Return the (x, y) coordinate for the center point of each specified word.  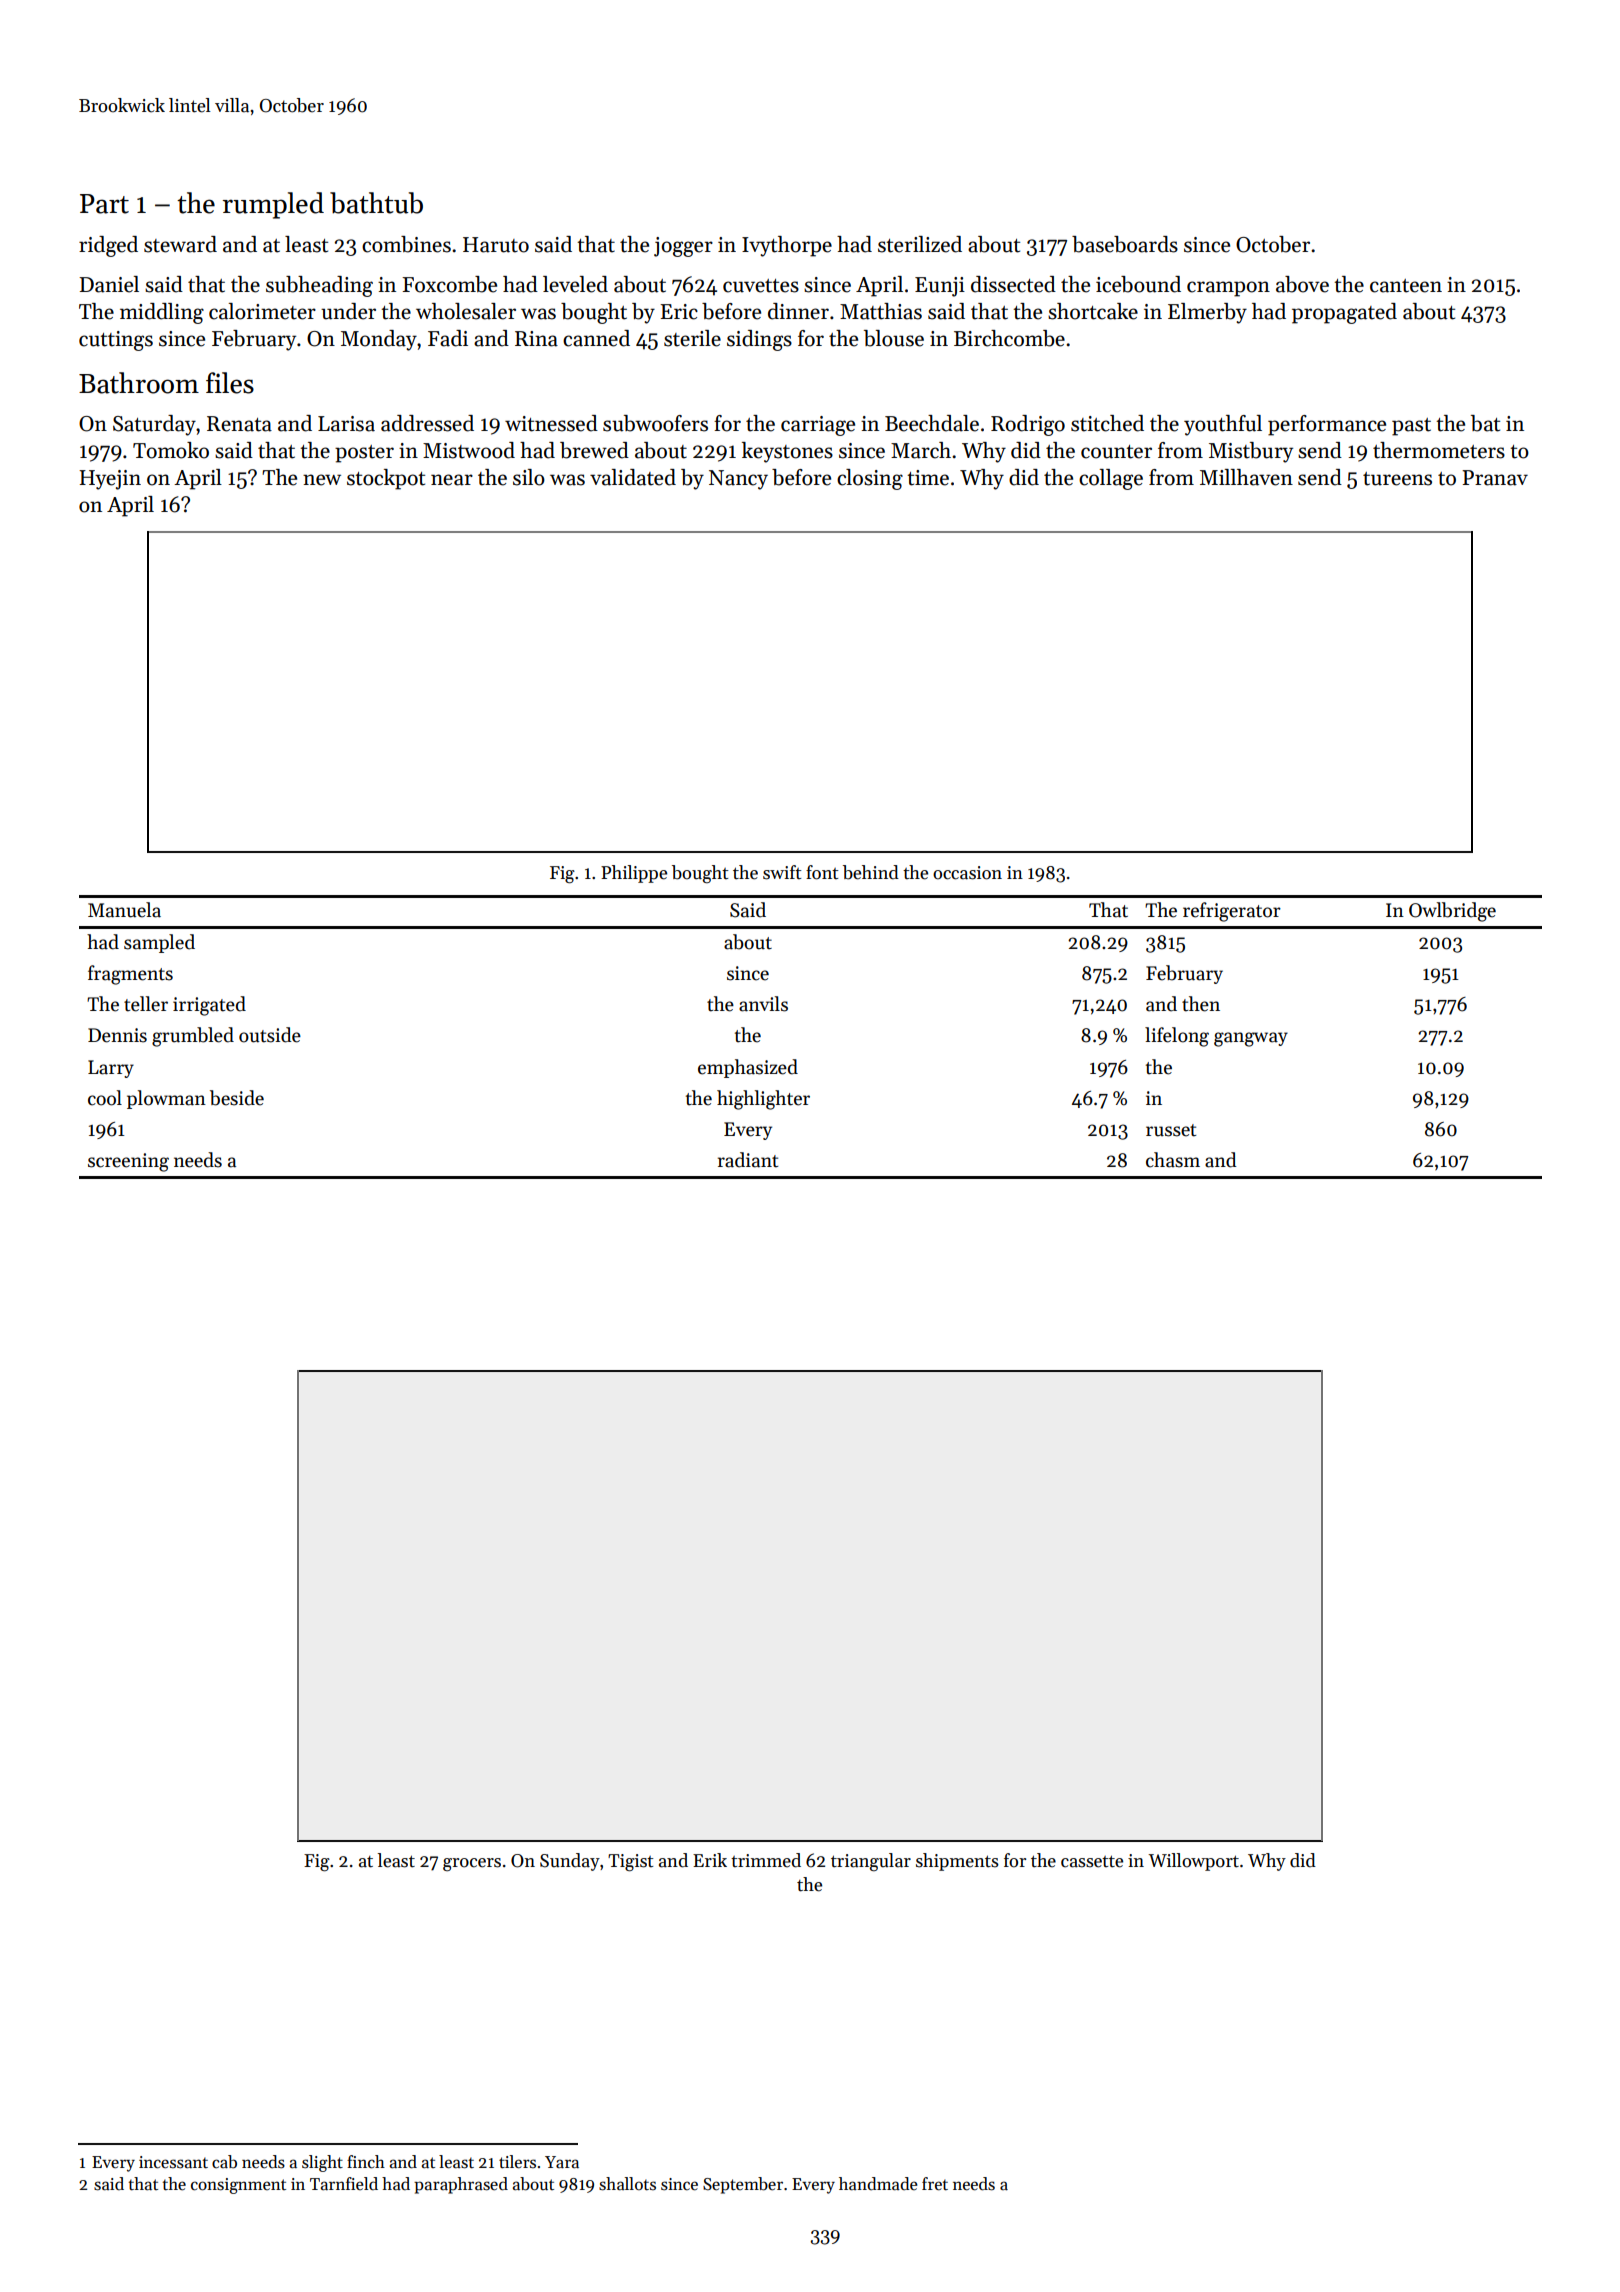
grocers (472, 1865)
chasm (1173, 1160)
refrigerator (1232, 912)
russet (1171, 1130)
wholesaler (466, 311)
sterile (692, 338)
